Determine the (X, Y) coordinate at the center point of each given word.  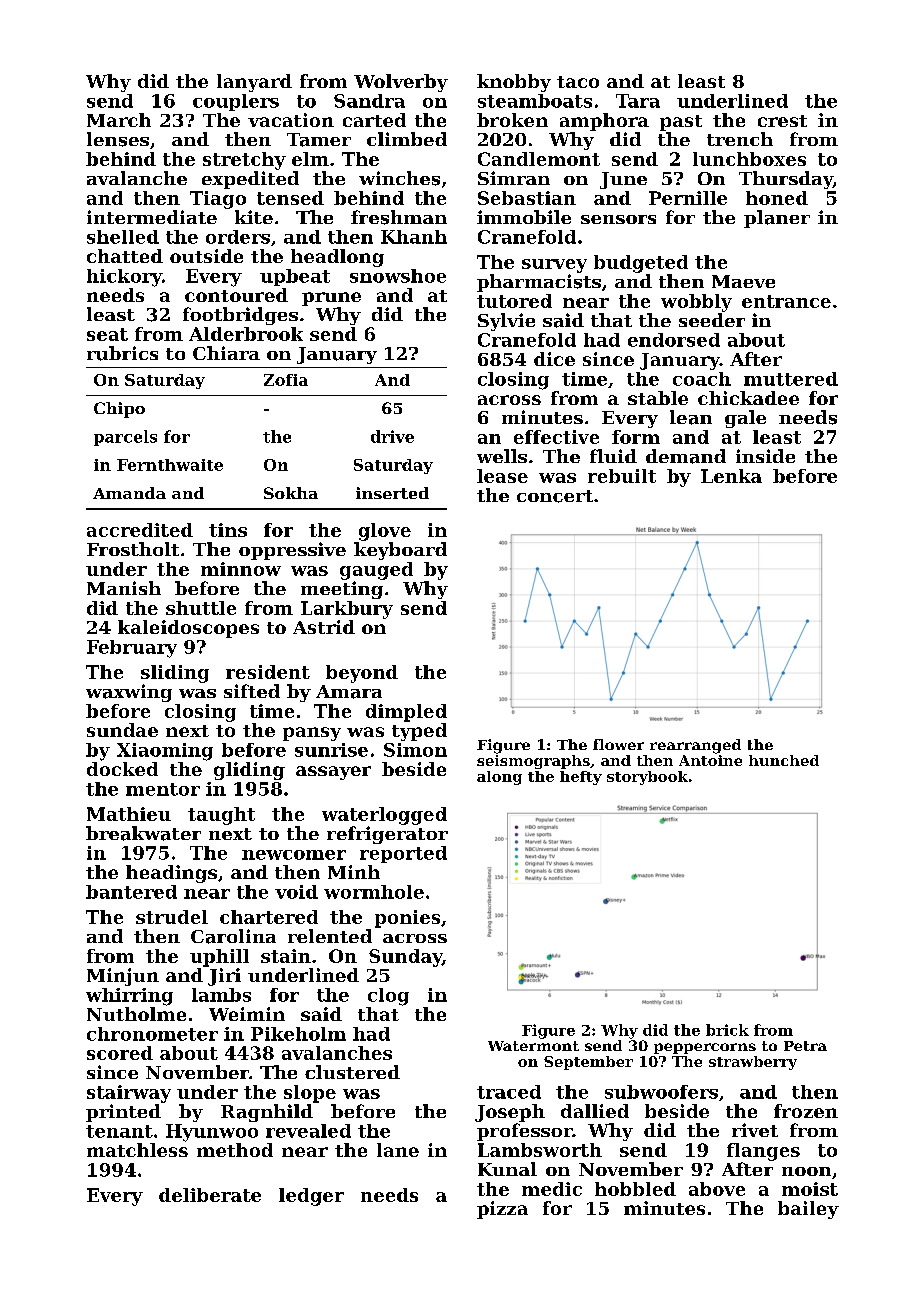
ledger (311, 1197)
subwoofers (661, 1092)
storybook (647, 778)
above (717, 1189)
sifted (252, 691)
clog (388, 997)
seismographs (533, 762)
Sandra (369, 101)
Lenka (731, 476)
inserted (392, 493)
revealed (308, 1131)
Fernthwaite (170, 465)
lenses (118, 139)
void (296, 892)
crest (782, 121)
